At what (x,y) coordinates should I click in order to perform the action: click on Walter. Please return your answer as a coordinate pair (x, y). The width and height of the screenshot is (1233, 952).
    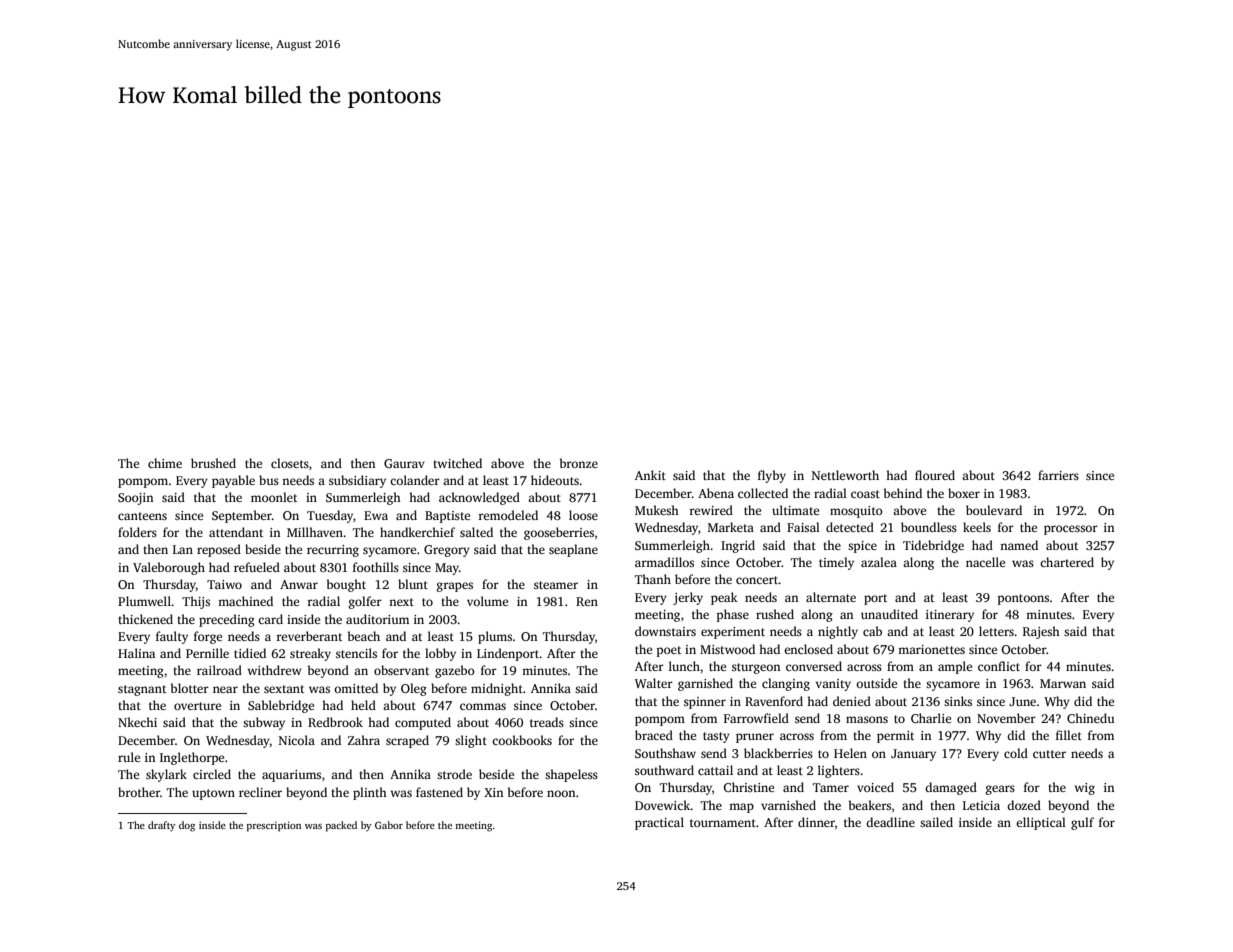
    Looking at the image, I should click on (654, 683).
